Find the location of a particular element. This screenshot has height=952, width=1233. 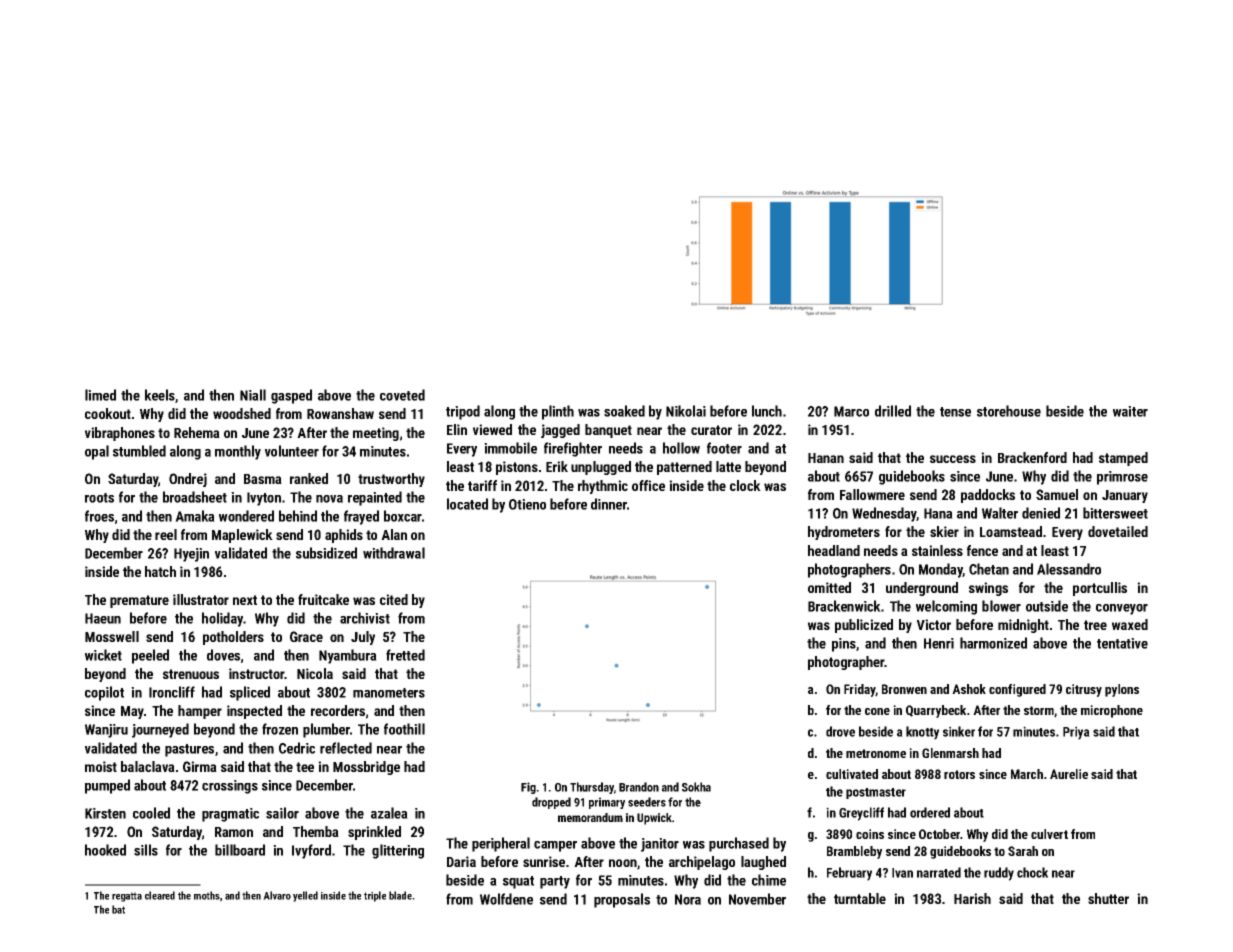

Nikolai is located at coordinates (686, 411).
